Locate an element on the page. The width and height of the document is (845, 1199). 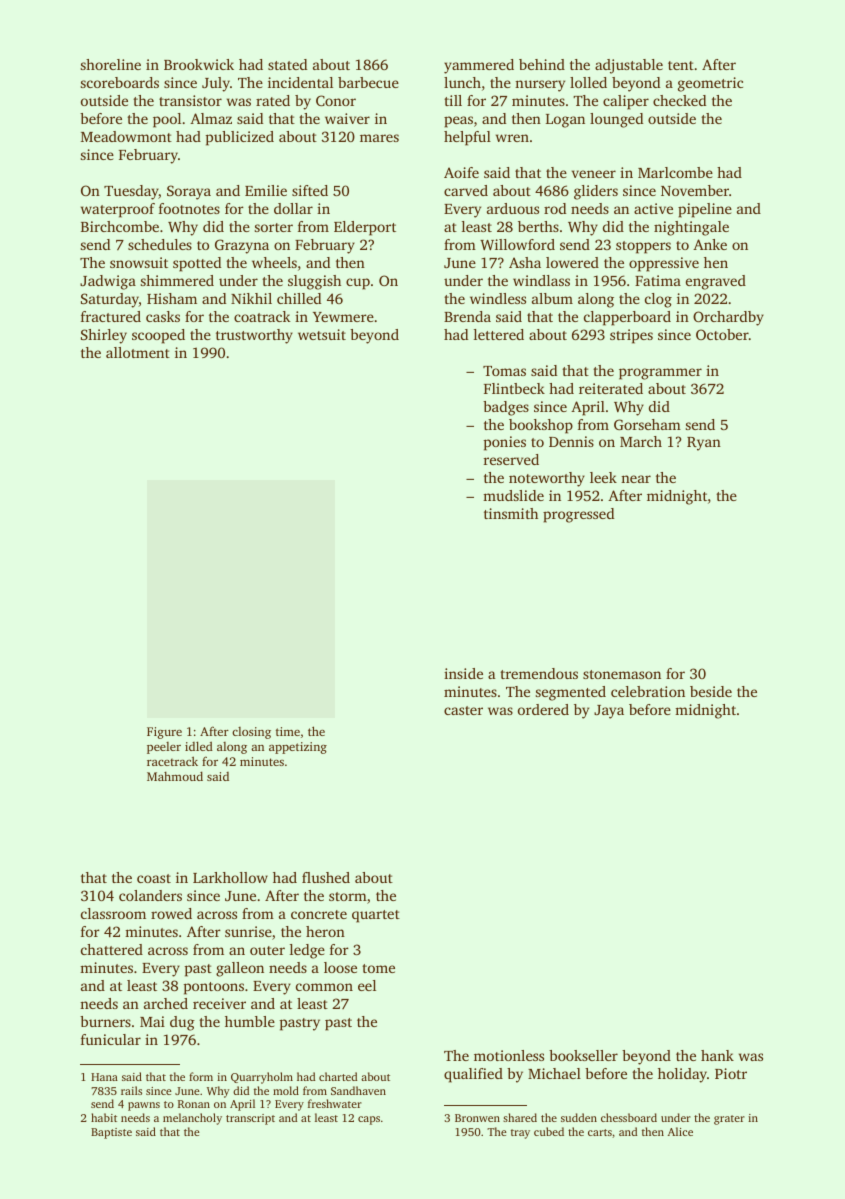
Elderport is located at coordinates (365, 228).
